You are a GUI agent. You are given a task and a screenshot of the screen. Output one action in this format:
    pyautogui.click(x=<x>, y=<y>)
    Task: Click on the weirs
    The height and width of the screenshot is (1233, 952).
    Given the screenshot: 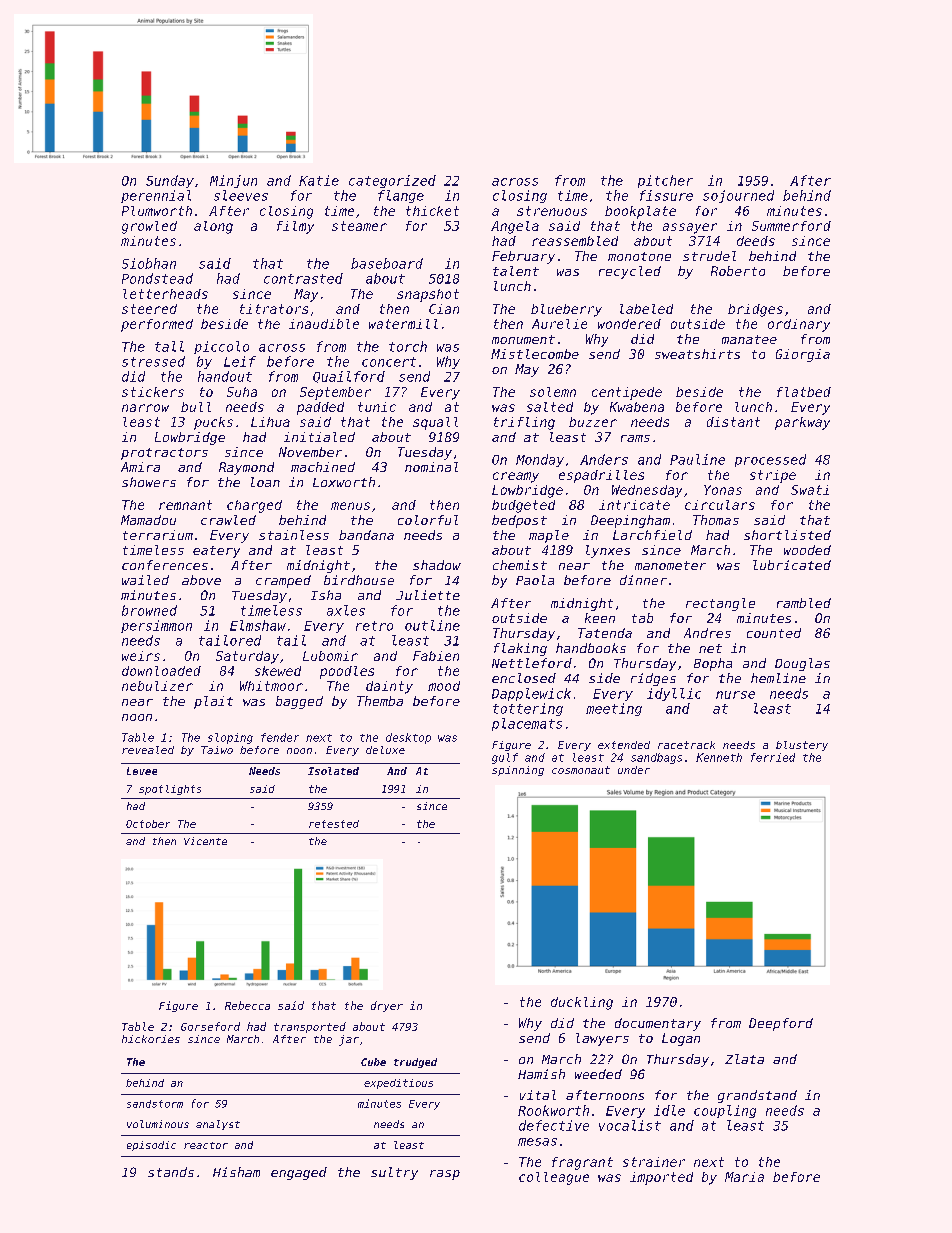 What is the action you would take?
    pyautogui.click(x=141, y=656)
